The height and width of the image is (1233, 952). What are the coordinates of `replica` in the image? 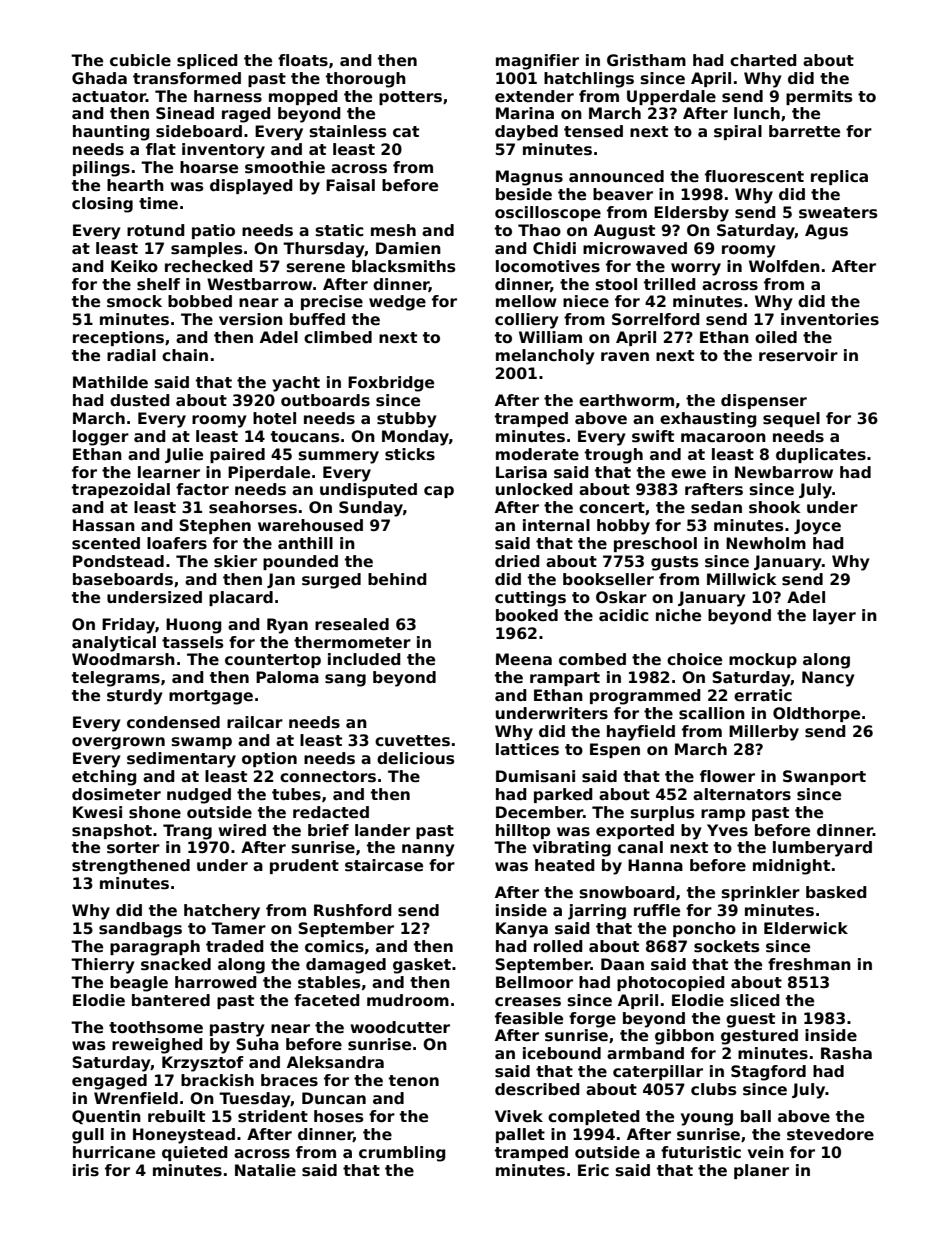 It's located at (839, 177).
